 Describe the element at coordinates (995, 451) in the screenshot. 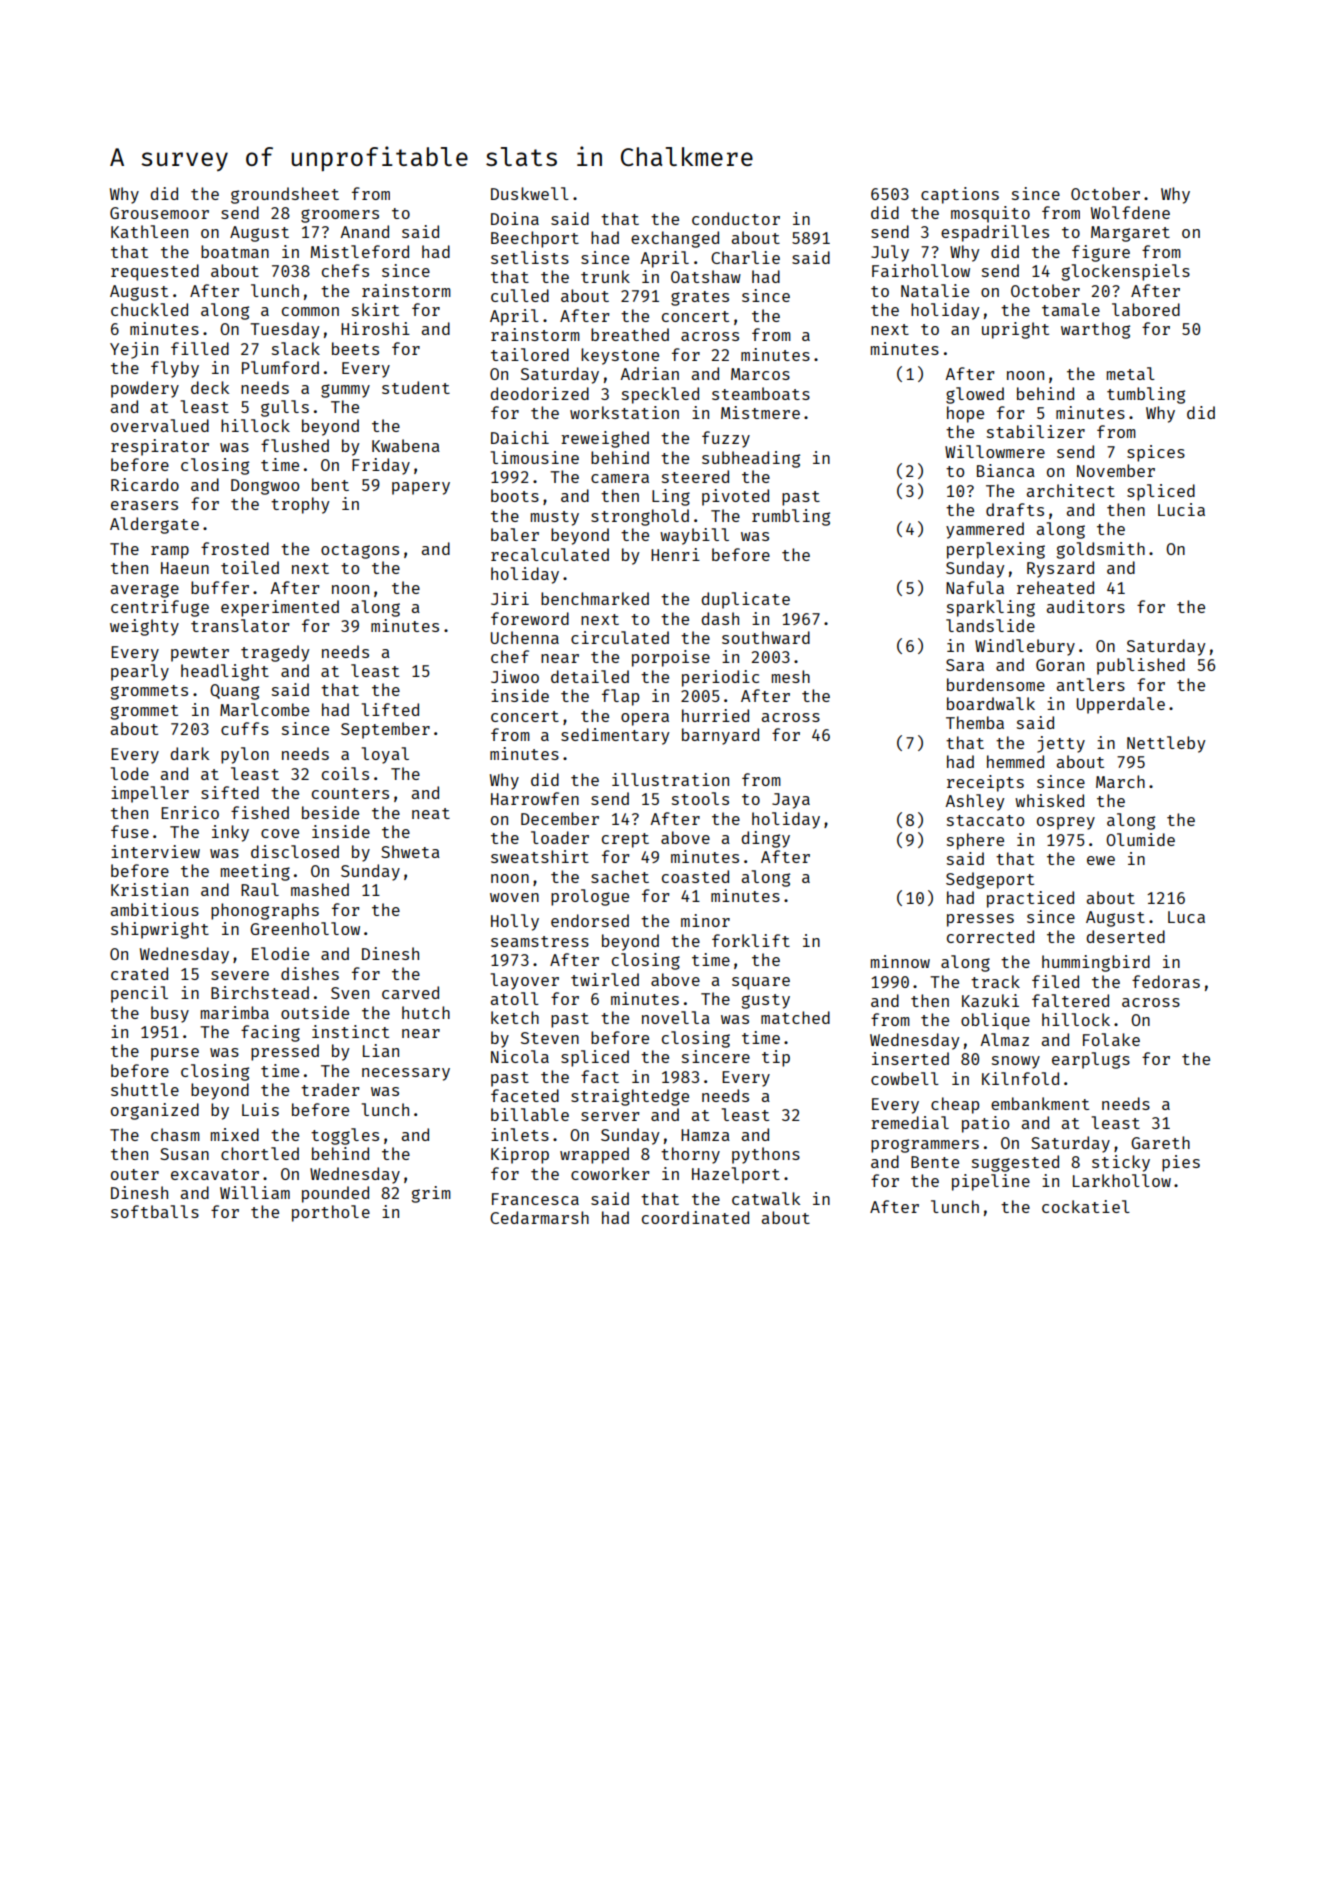

I see `Willowmere` at that location.
